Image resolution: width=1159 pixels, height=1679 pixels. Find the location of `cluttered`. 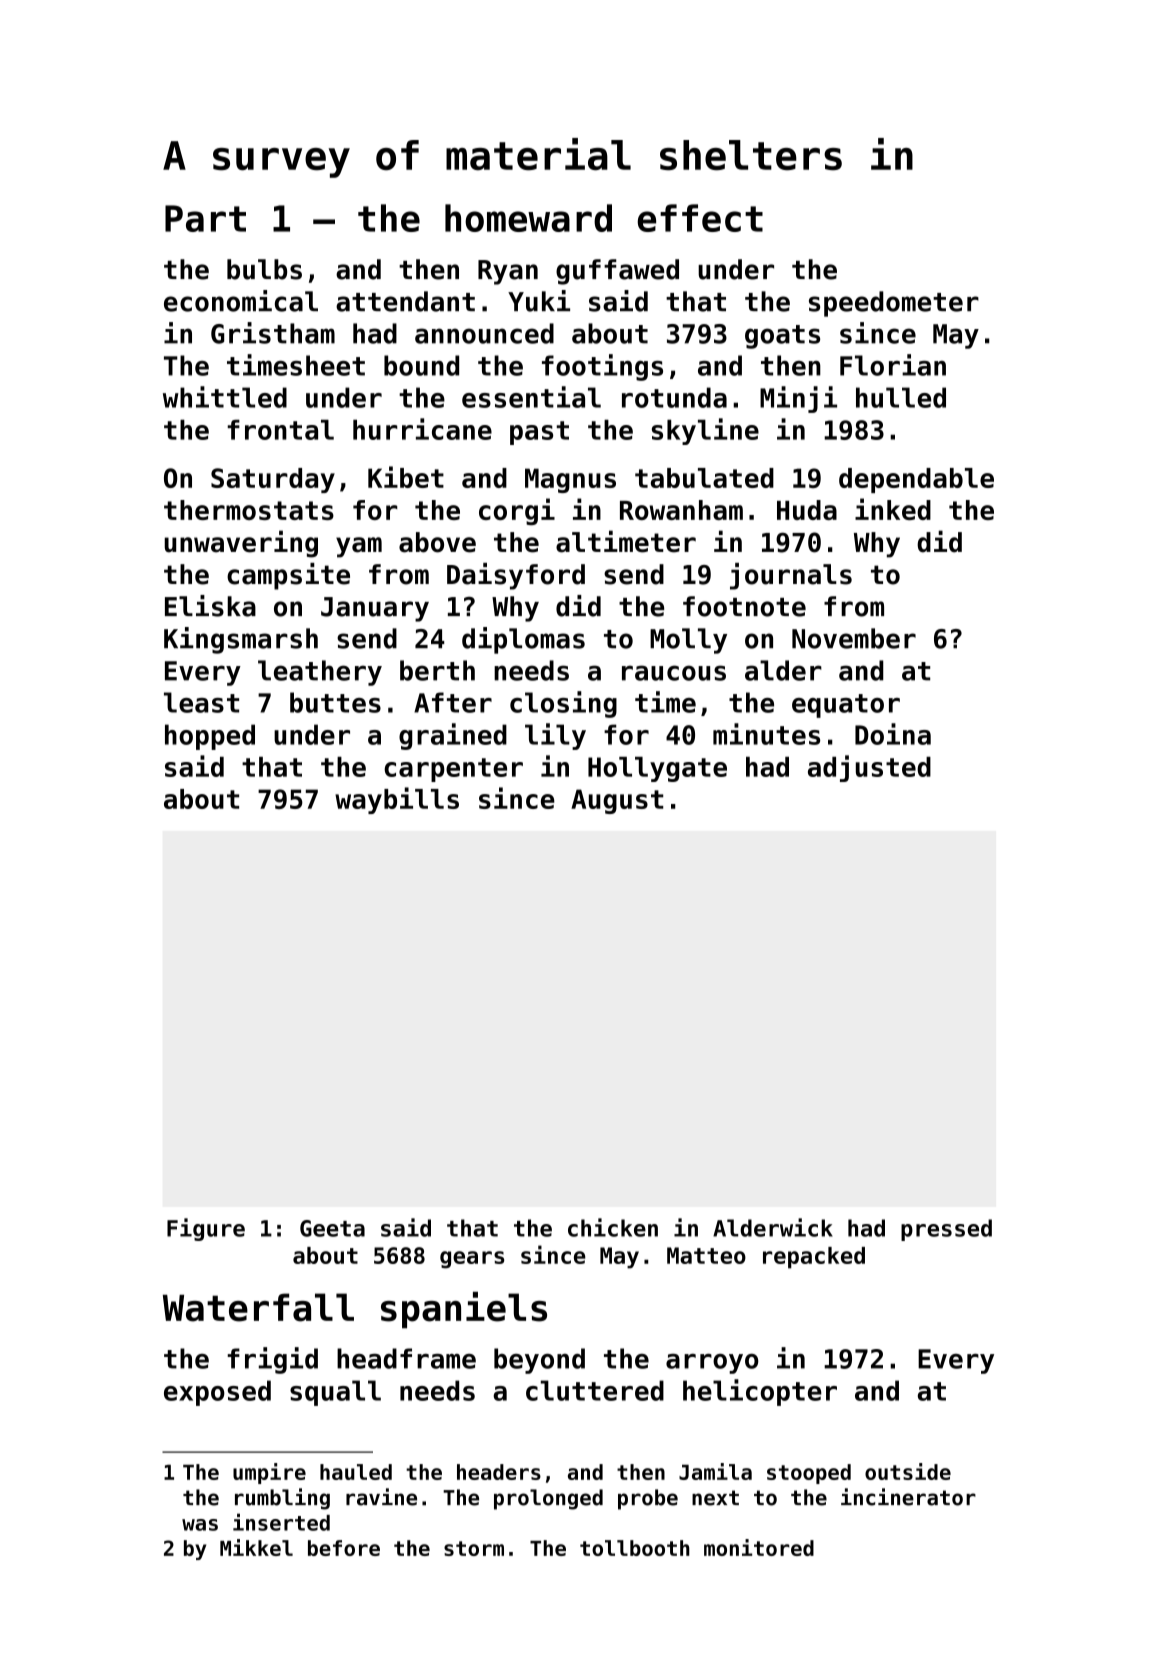

cluttered is located at coordinates (595, 1390).
